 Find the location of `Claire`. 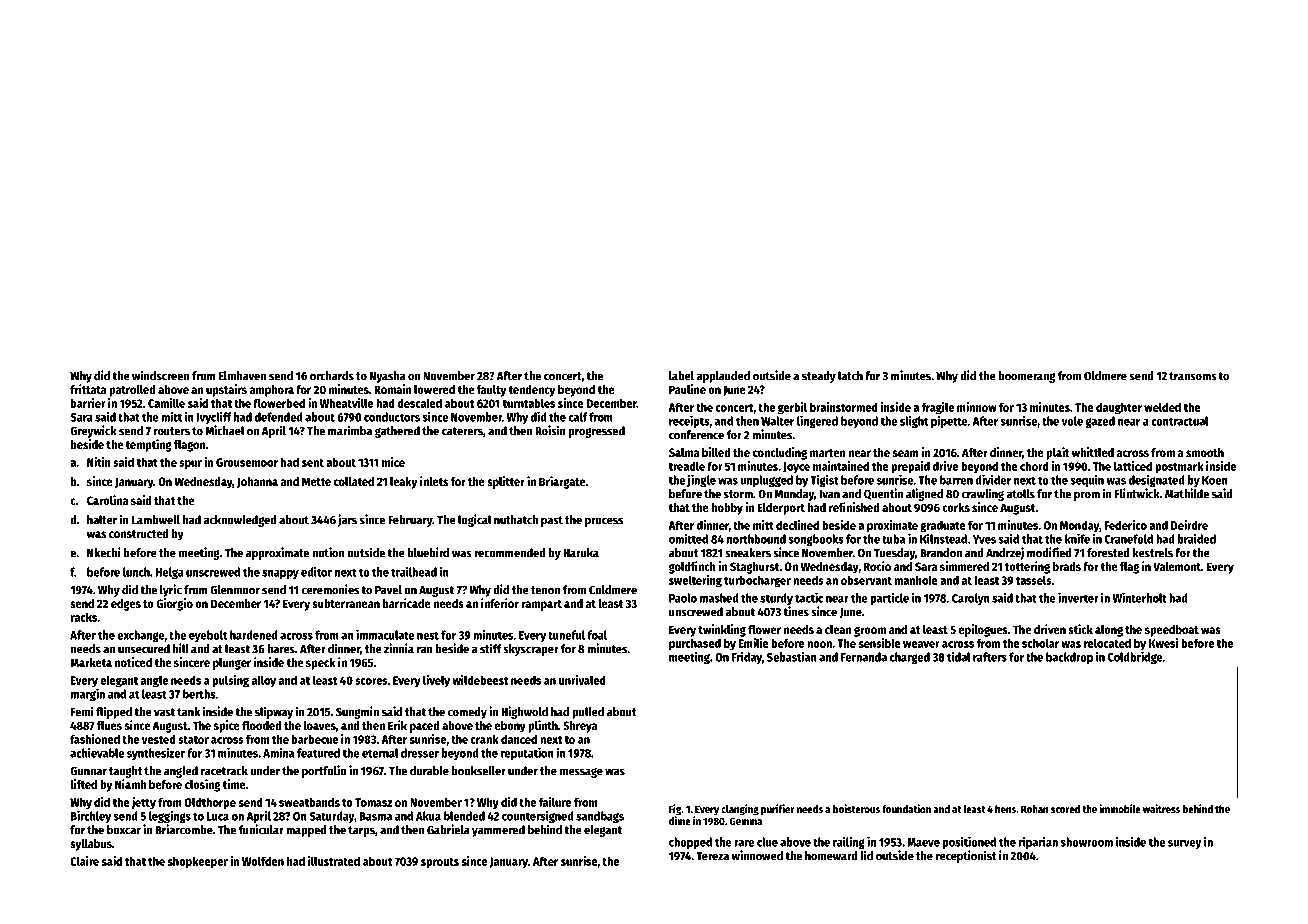

Claire is located at coordinates (84, 861).
